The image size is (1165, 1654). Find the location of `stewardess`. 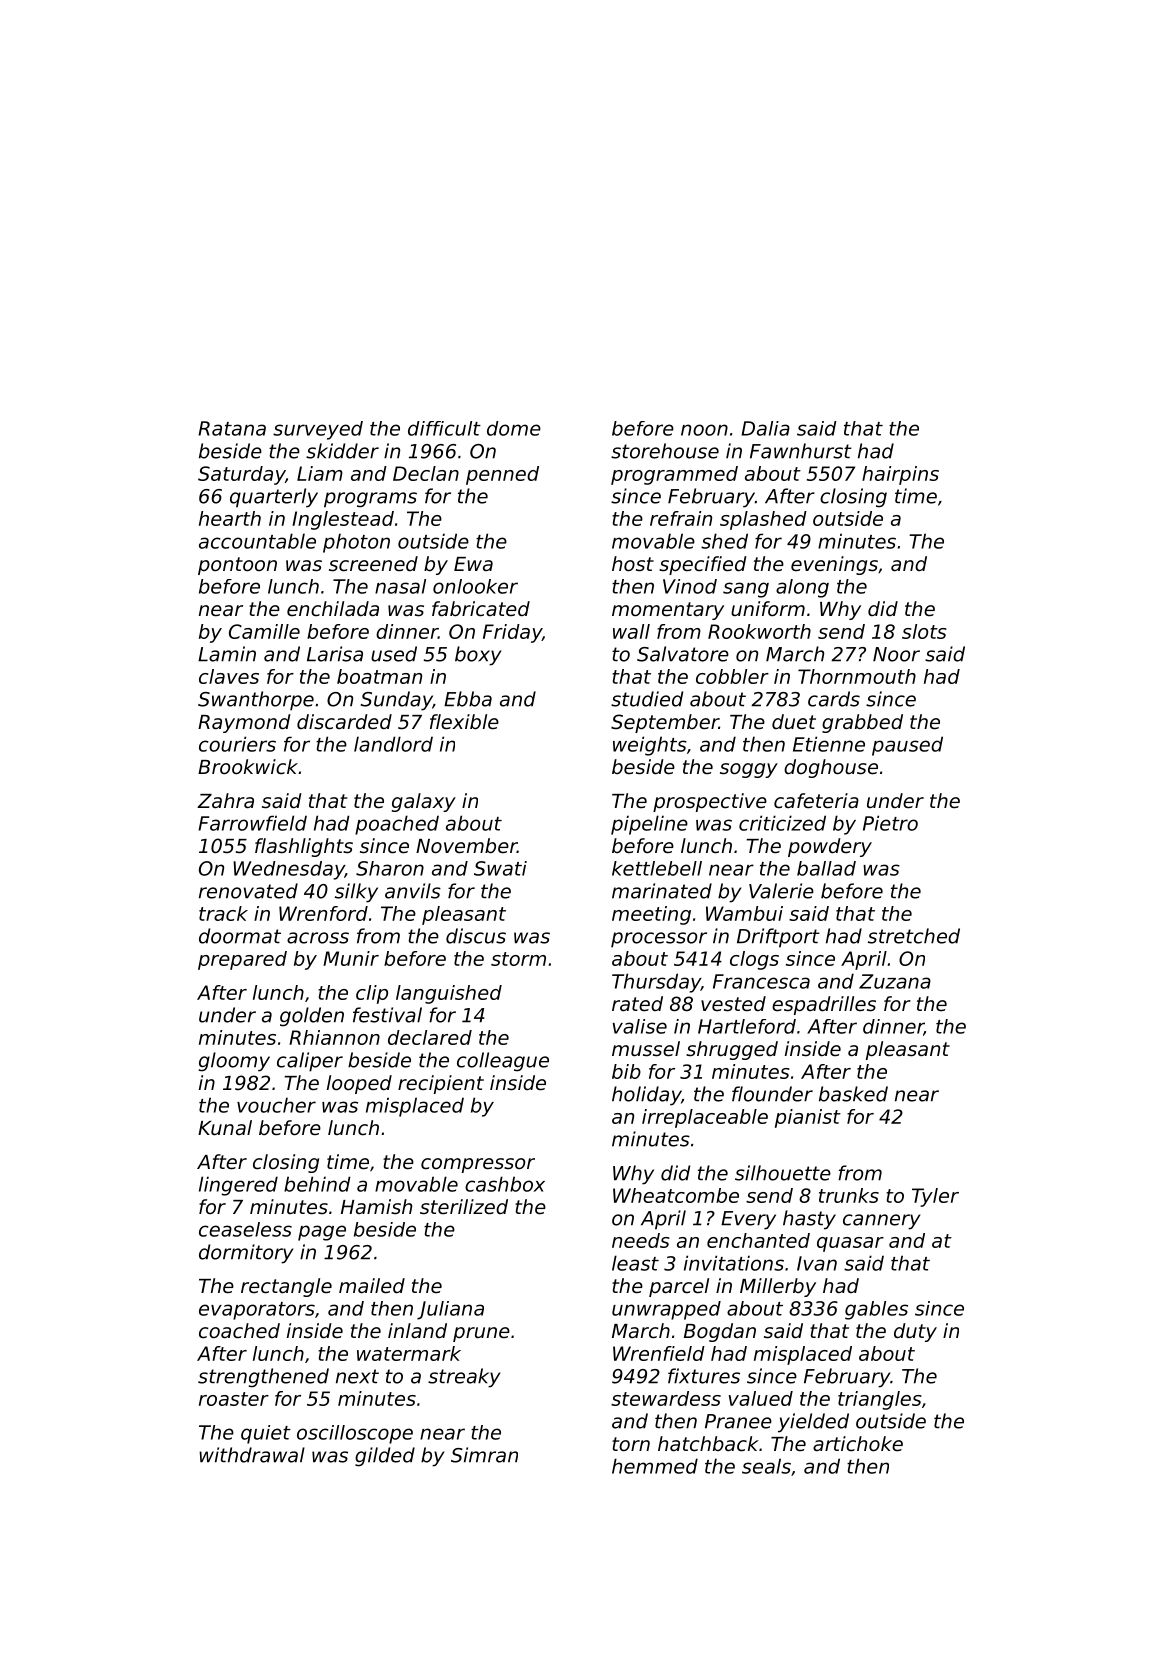

stewardess is located at coordinates (666, 1398).
